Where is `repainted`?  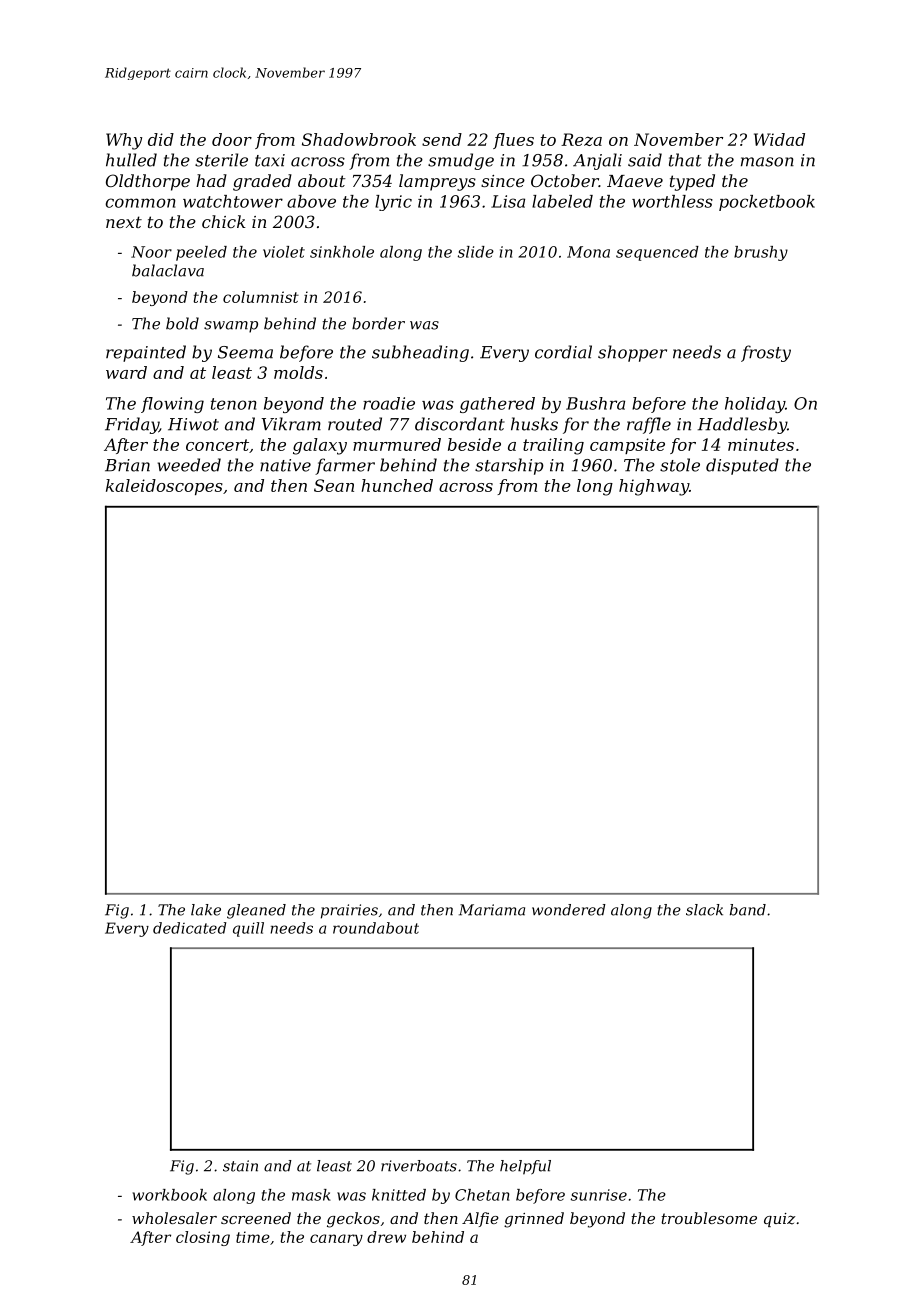
repainted is located at coordinates (146, 353).
